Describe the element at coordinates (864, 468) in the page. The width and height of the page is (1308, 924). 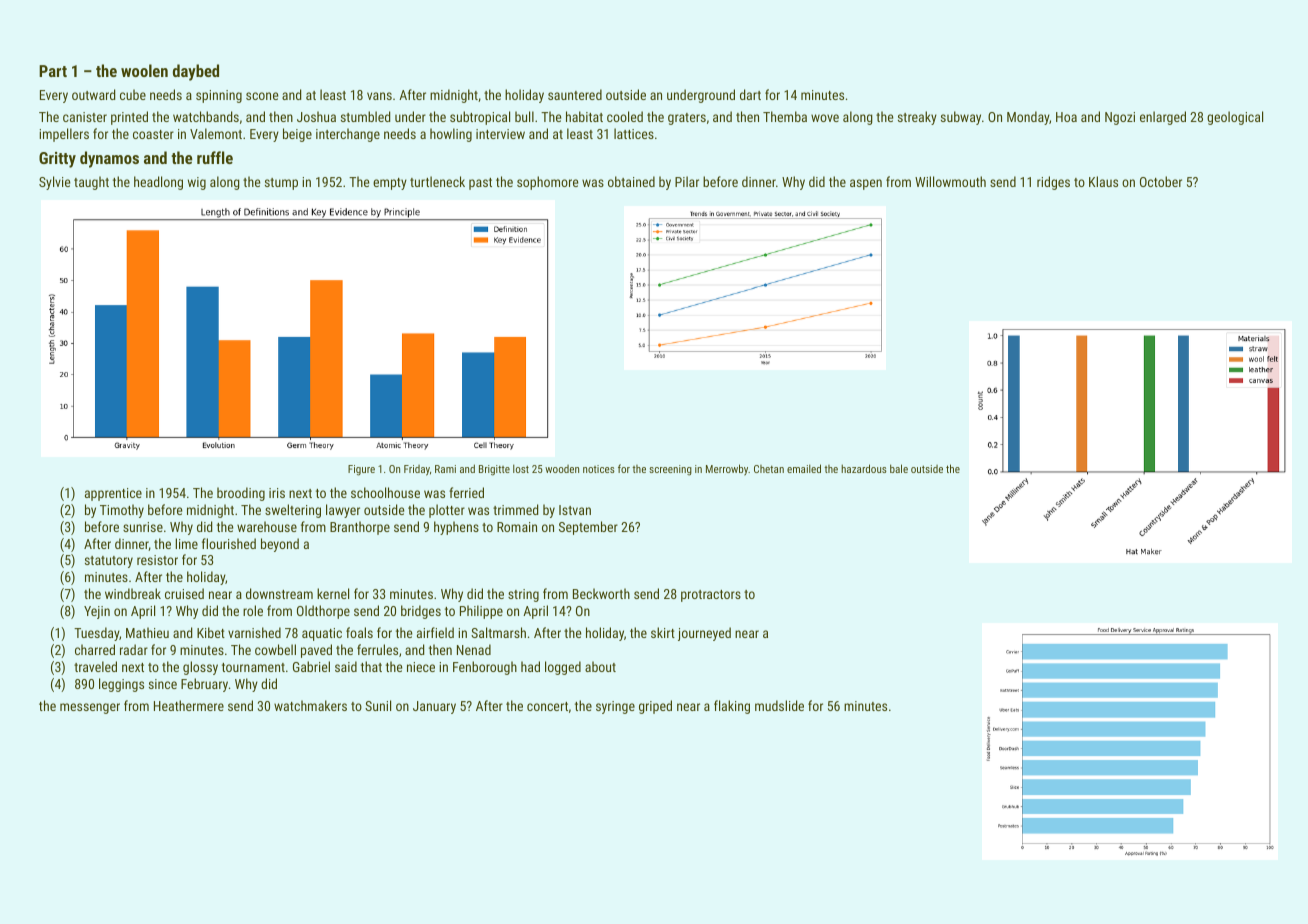
I see `hazardous` at that location.
